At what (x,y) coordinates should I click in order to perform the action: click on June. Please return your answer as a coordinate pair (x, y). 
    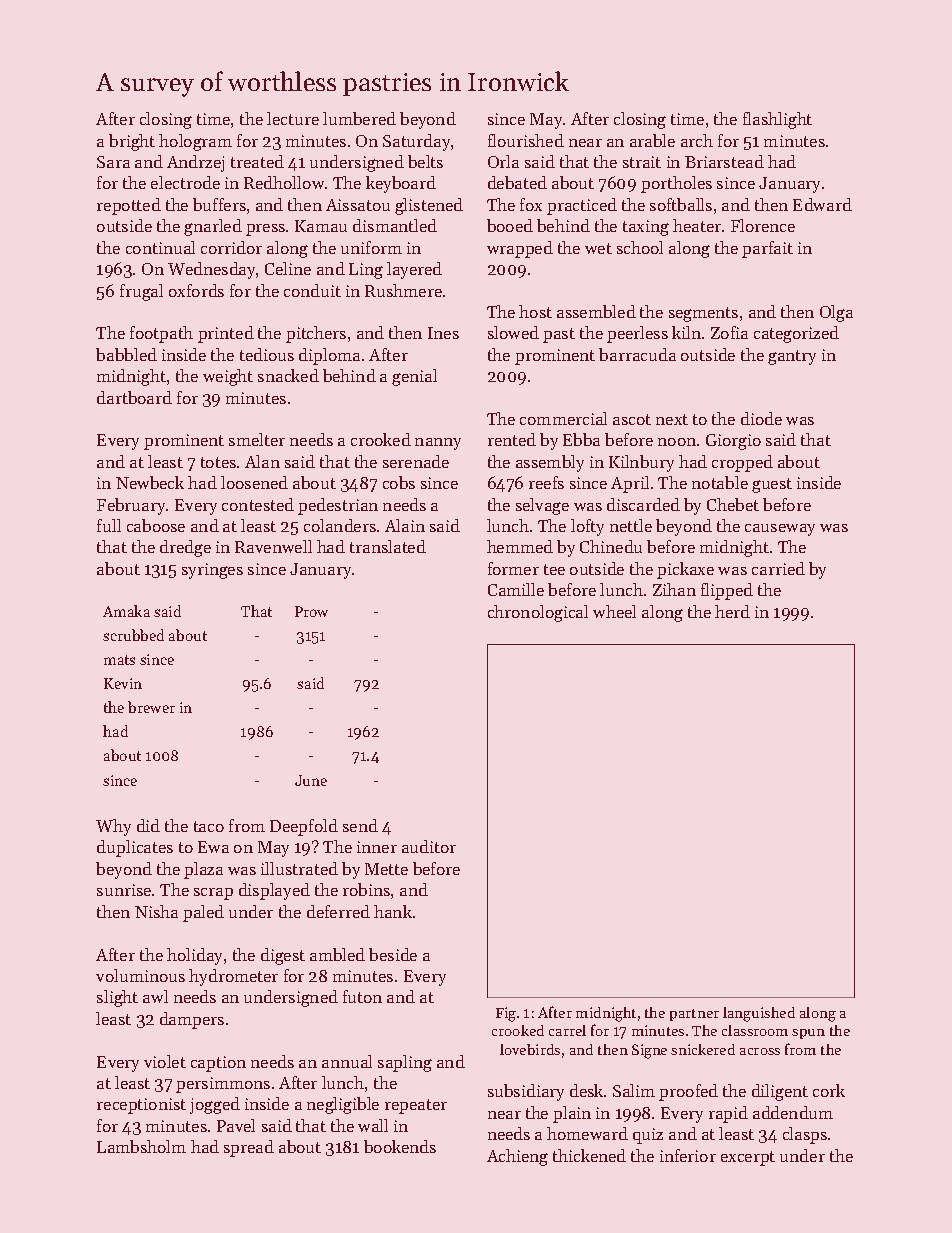
    Looking at the image, I should click on (311, 780).
